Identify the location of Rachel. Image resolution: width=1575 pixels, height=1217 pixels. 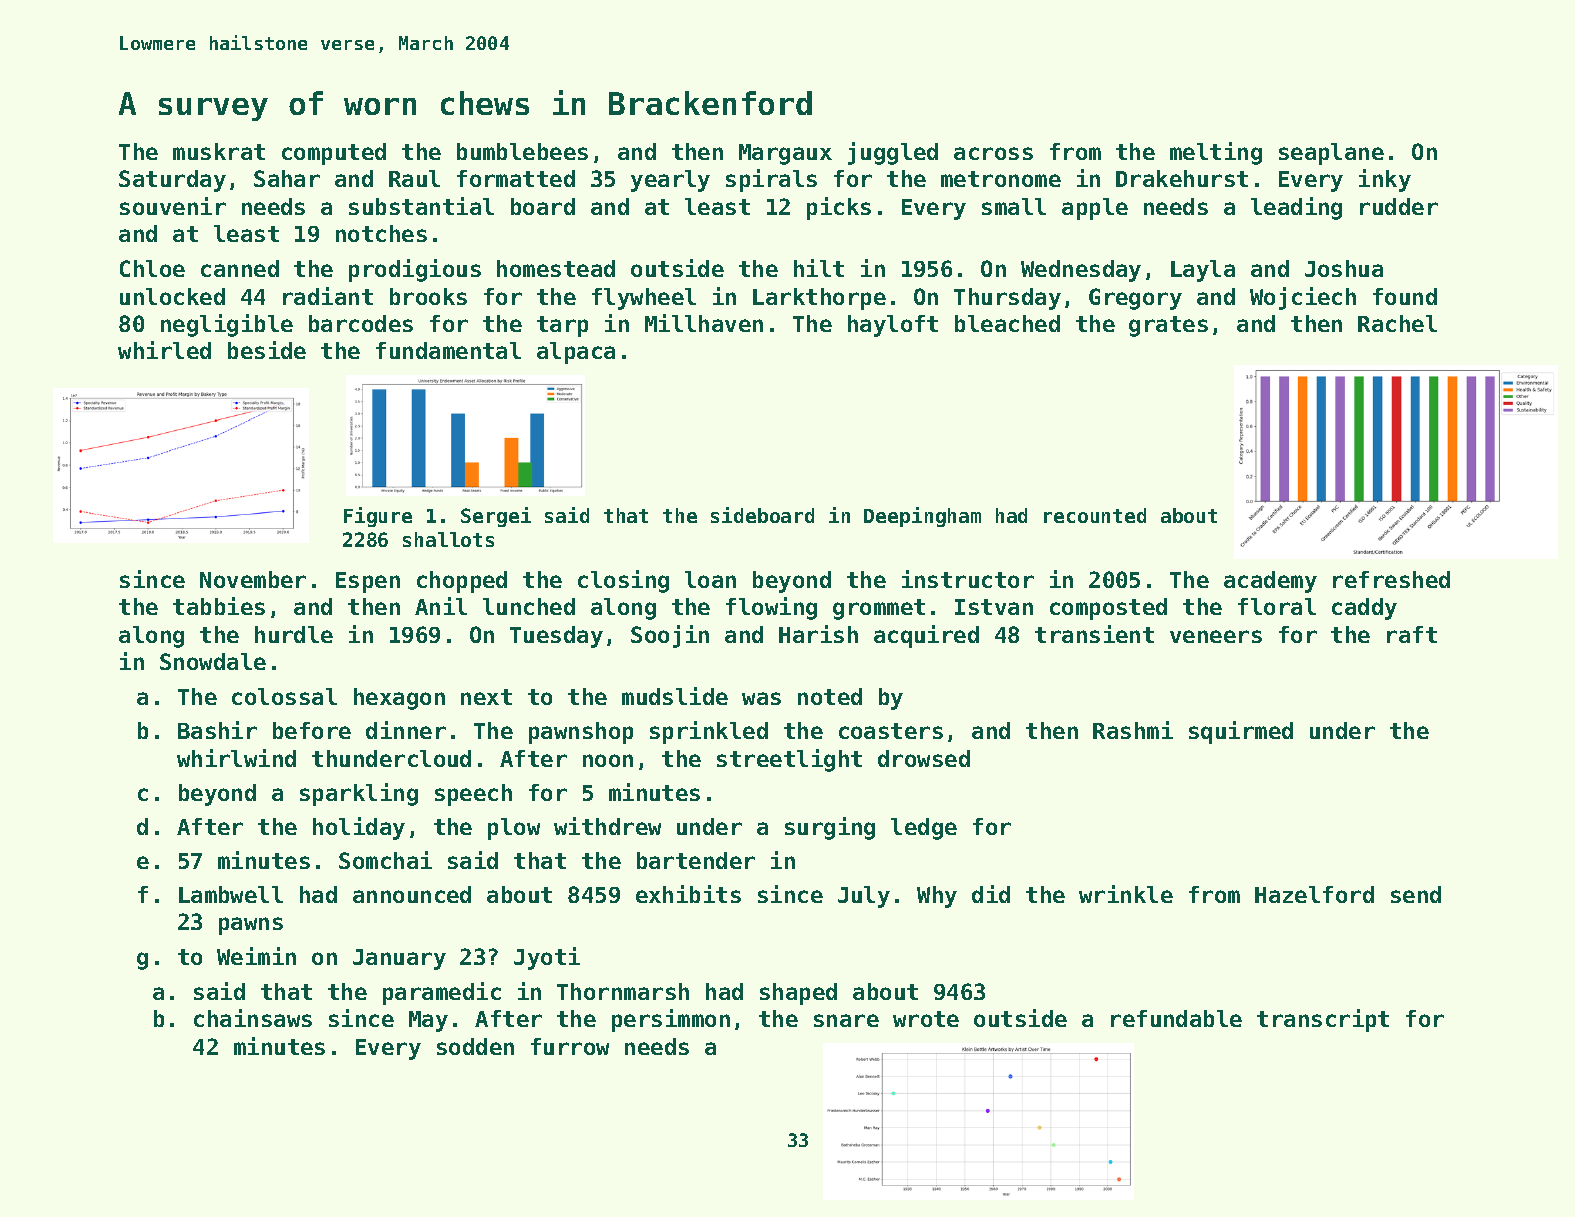
(1397, 323).
